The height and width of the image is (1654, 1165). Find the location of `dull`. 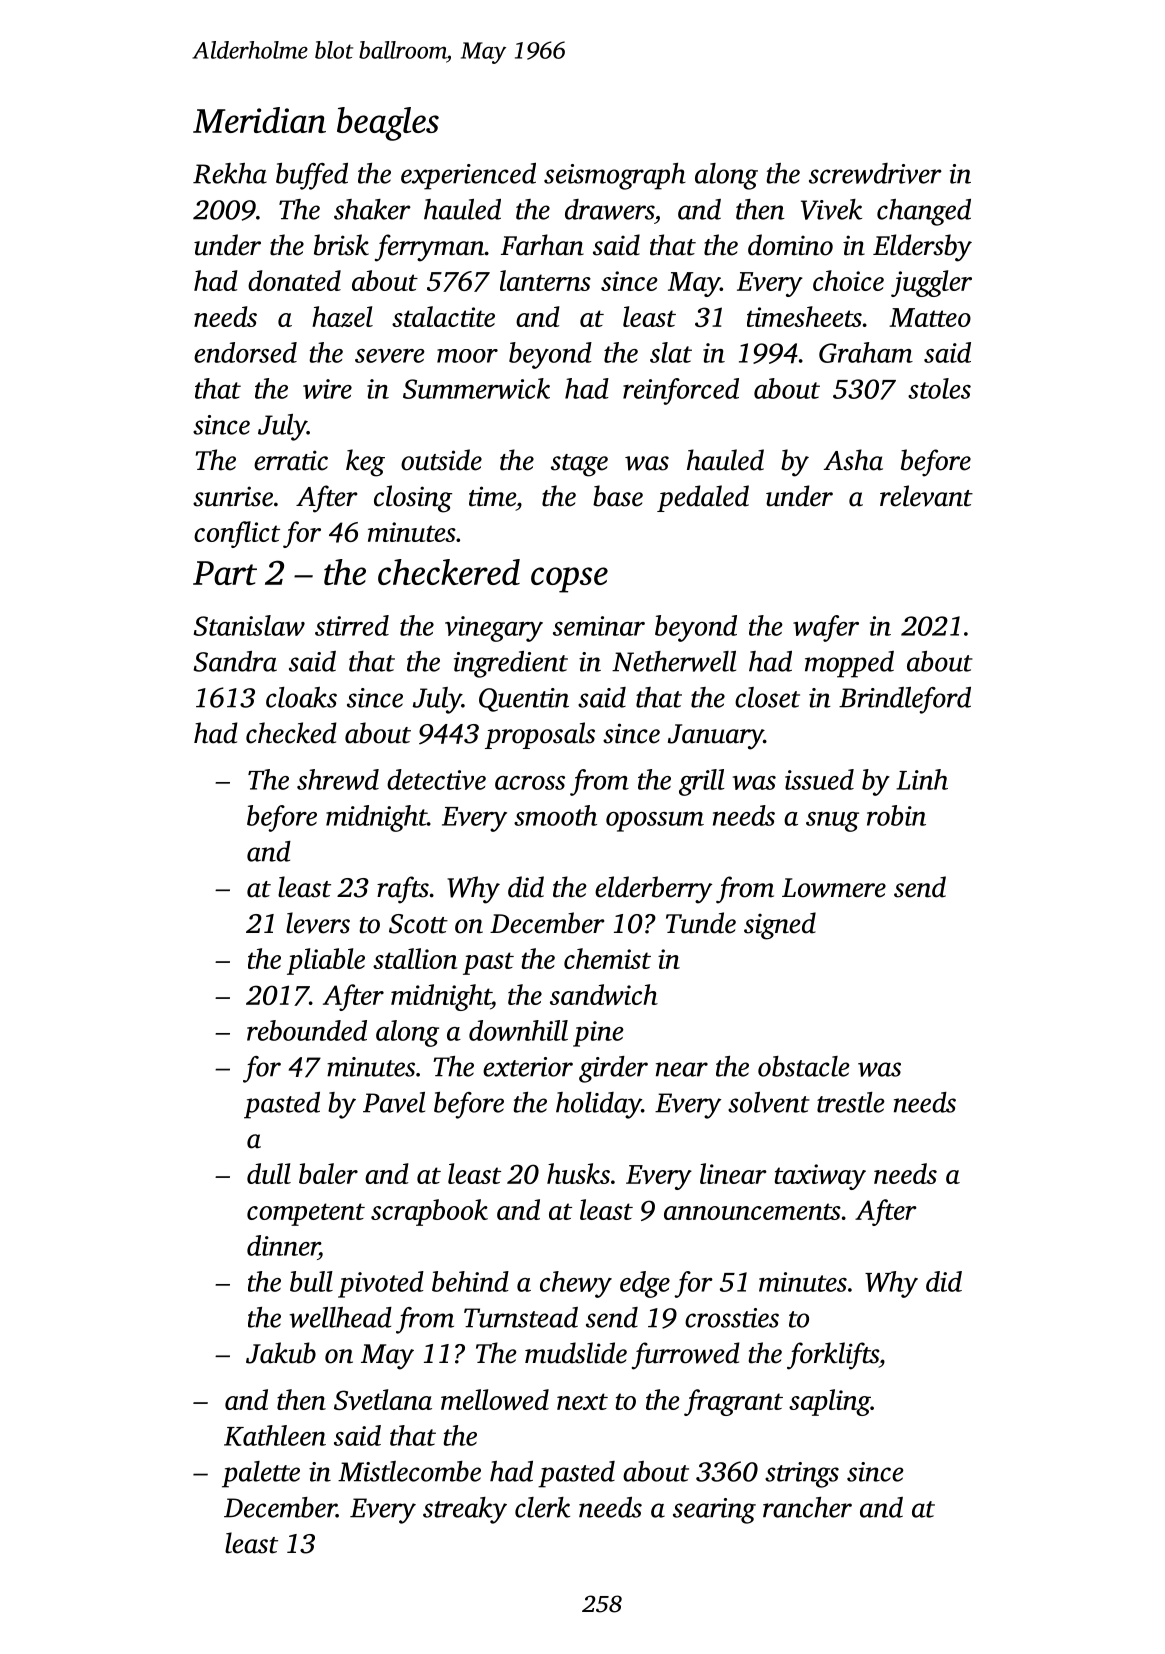

dull is located at coordinates (269, 1173).
